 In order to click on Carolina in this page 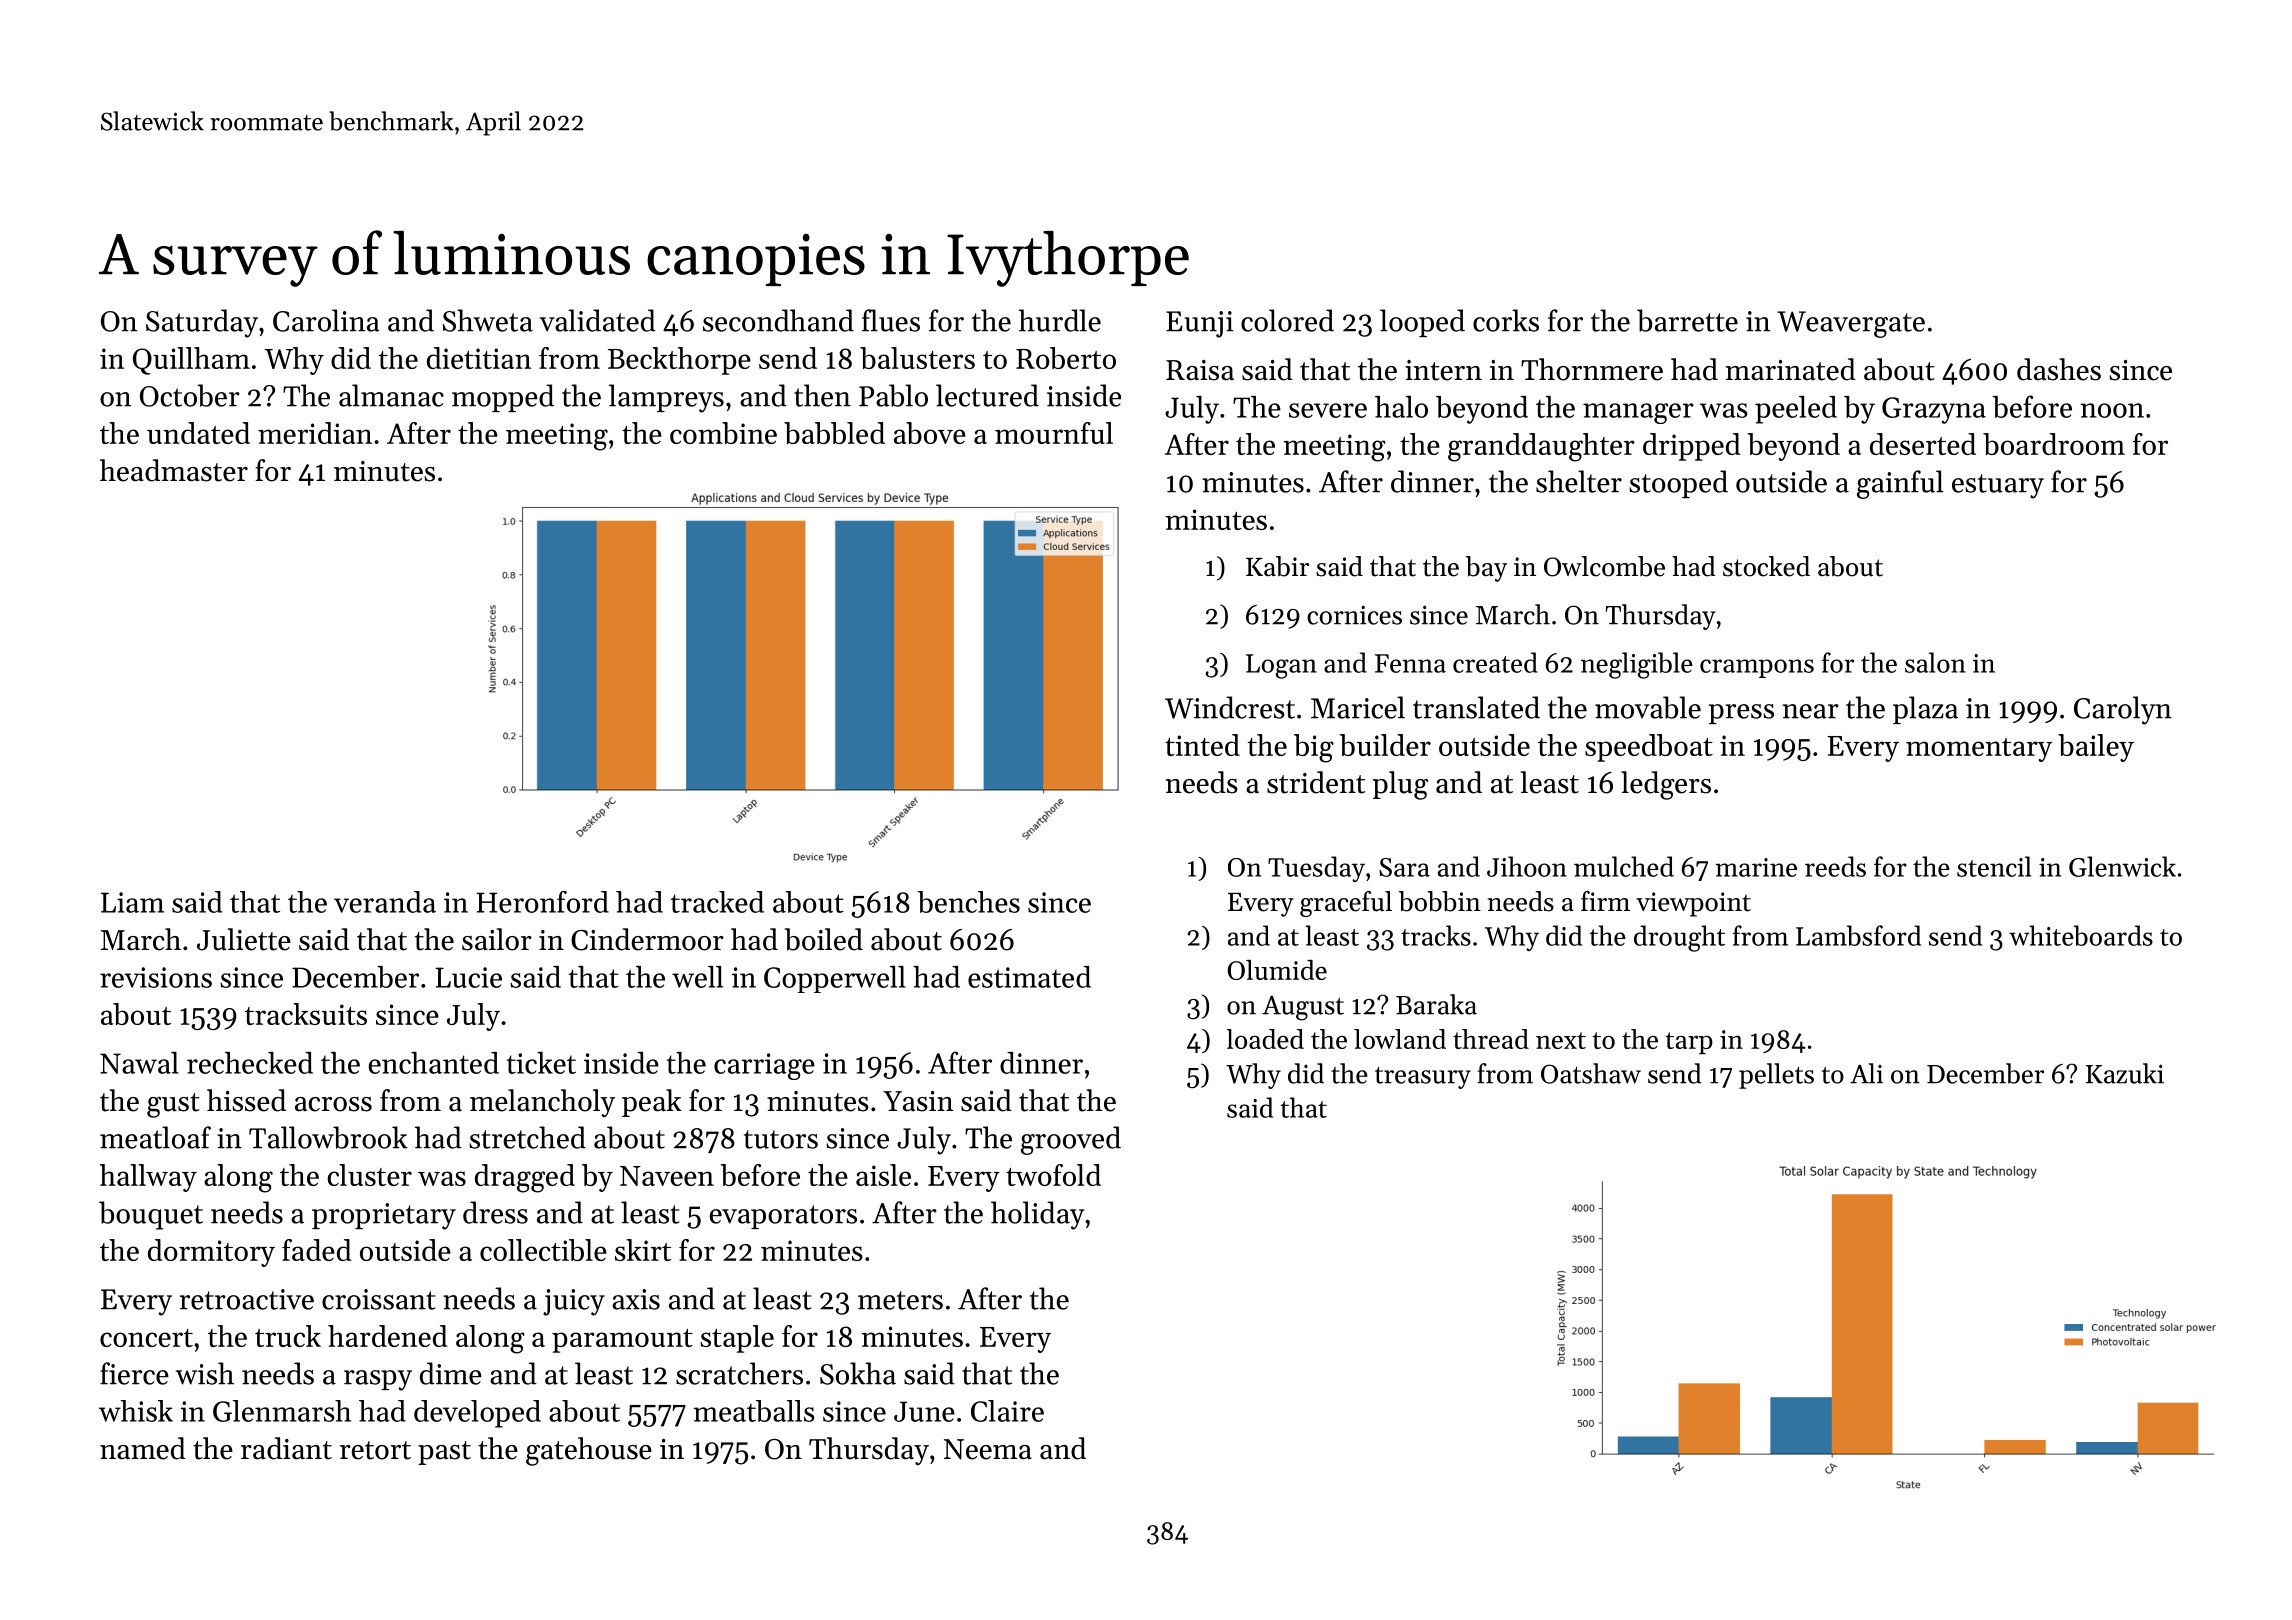, I will do `click(326, 320)`.
